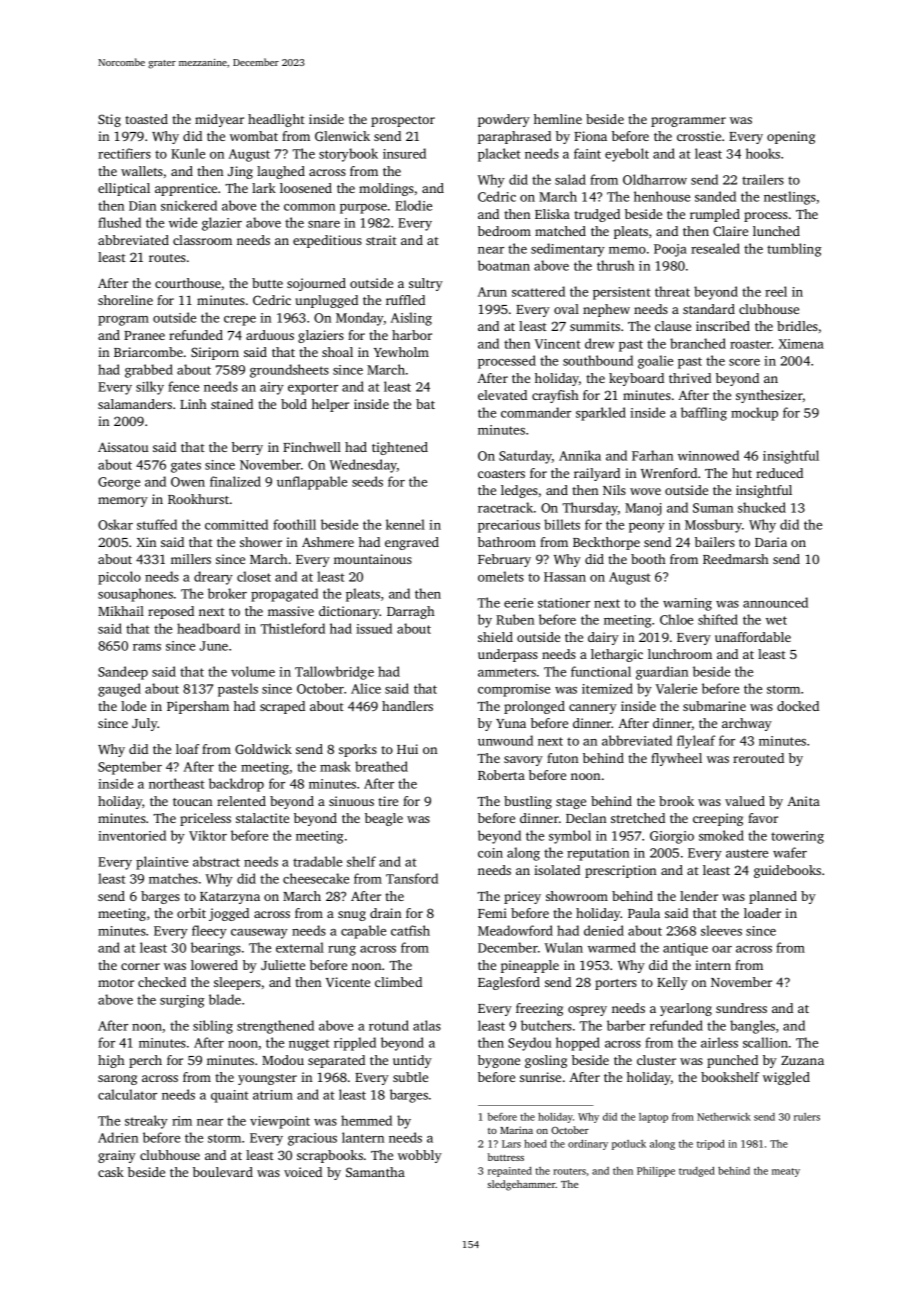  Describe the element at coordinates (186, 467) in the screenshot. I see `gates` at that location.
